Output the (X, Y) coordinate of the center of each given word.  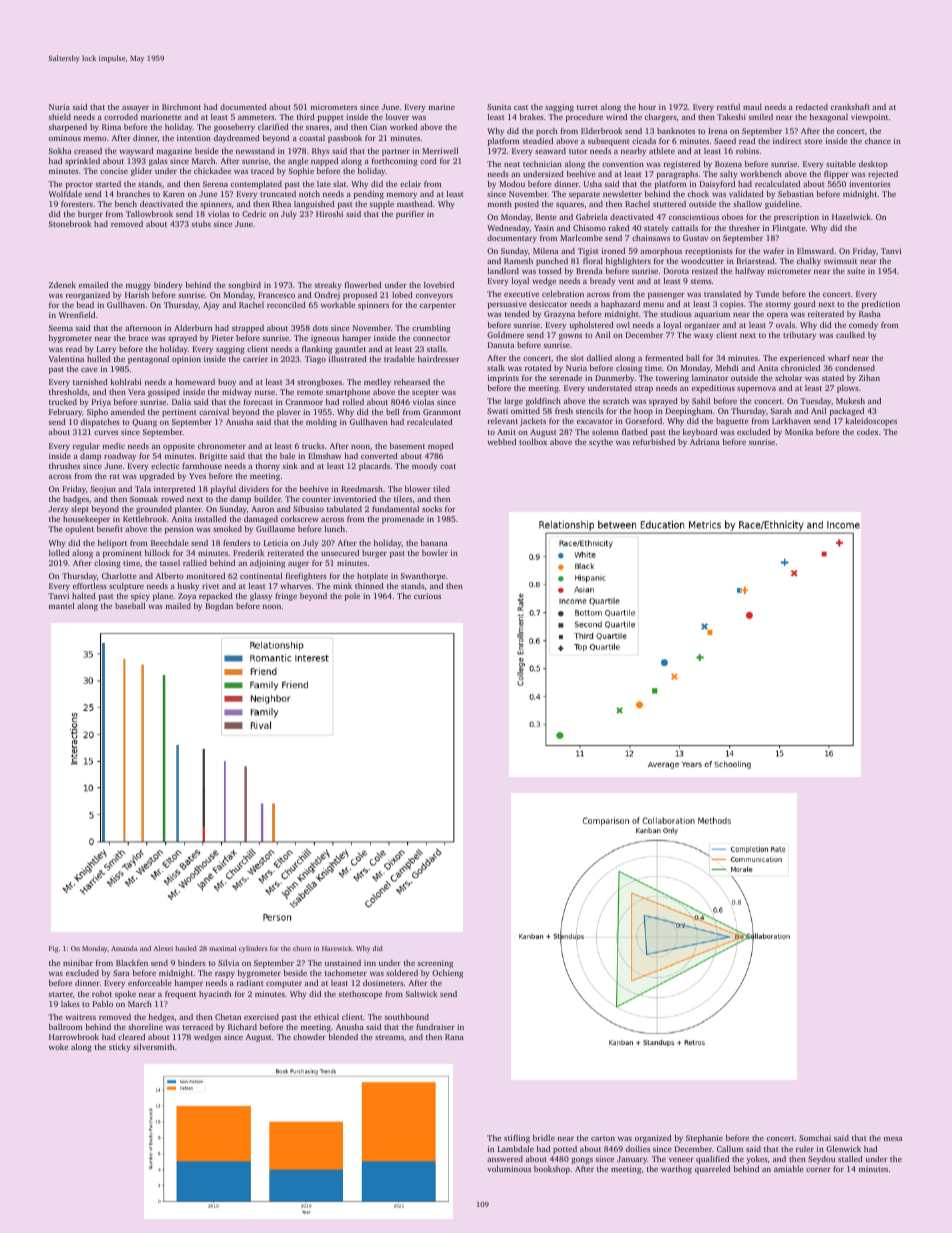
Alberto (170, 576)
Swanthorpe (423, 577)
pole (352, 597)
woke (58, 1047)
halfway (749, 272)
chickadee (212, 171)
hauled (186, 948)
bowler (435, 553)
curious (427, 596)
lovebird (439, 285)
